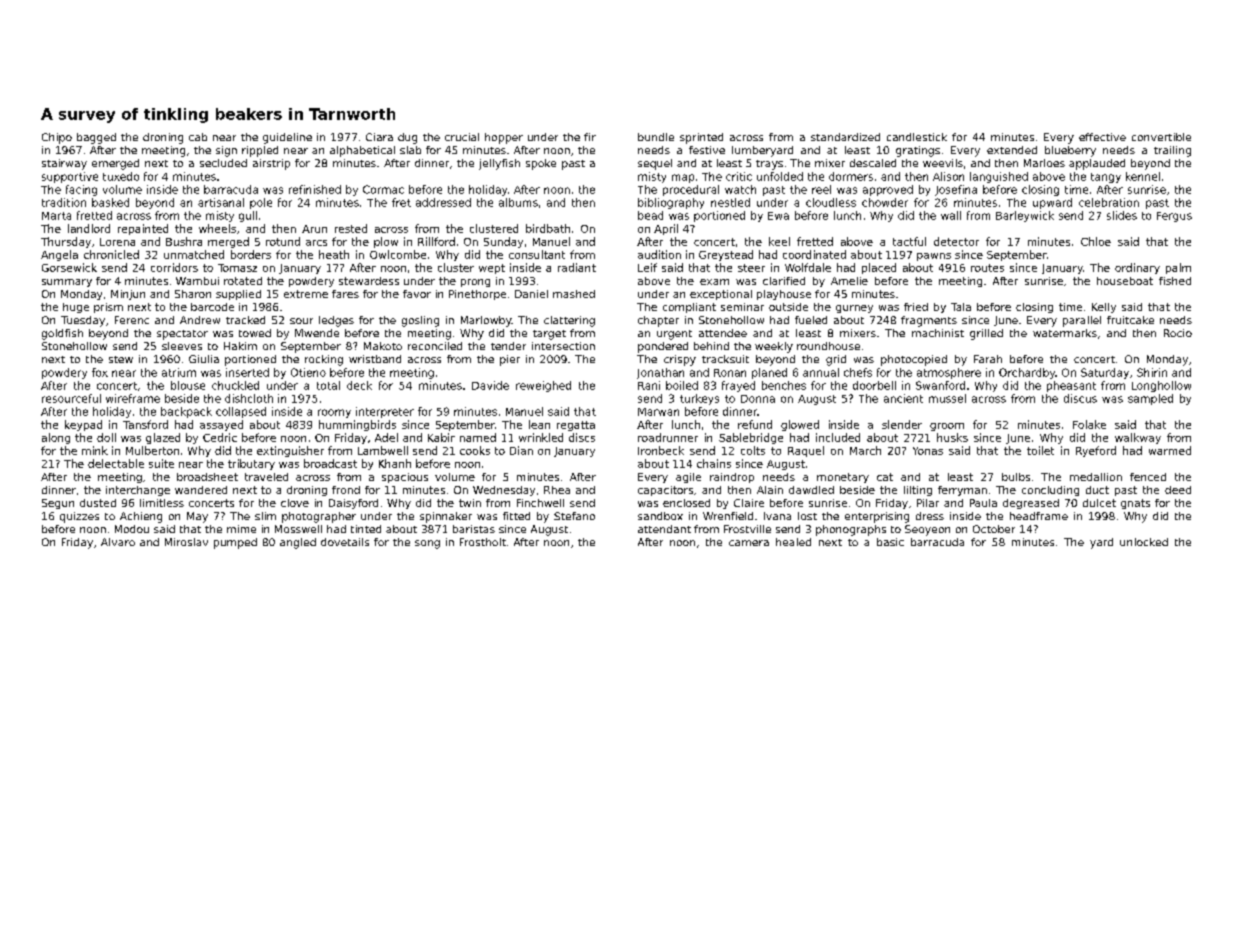 Image resolution: width=1233 pixels, height=952 pixels. What do you see at coordinates (699, 399) in the document?
I see `turkeys` at bounding box center [699, 399].
